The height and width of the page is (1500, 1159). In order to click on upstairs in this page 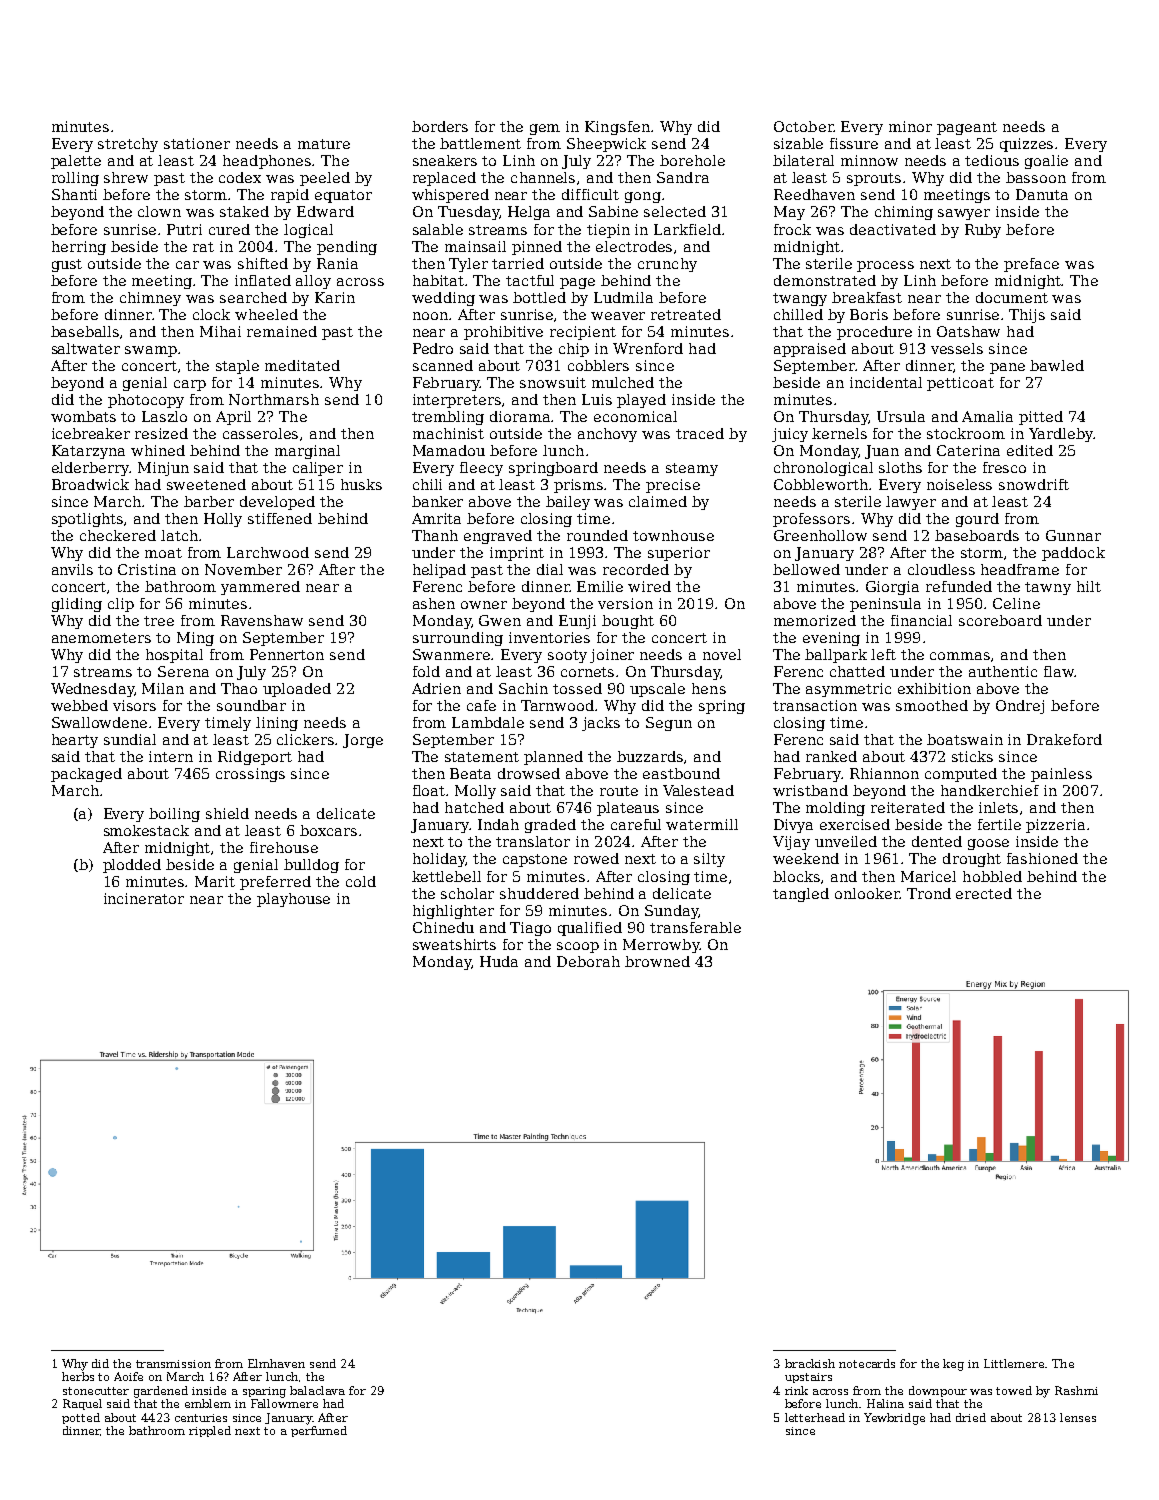, I will do `click(808, 1378)`.
